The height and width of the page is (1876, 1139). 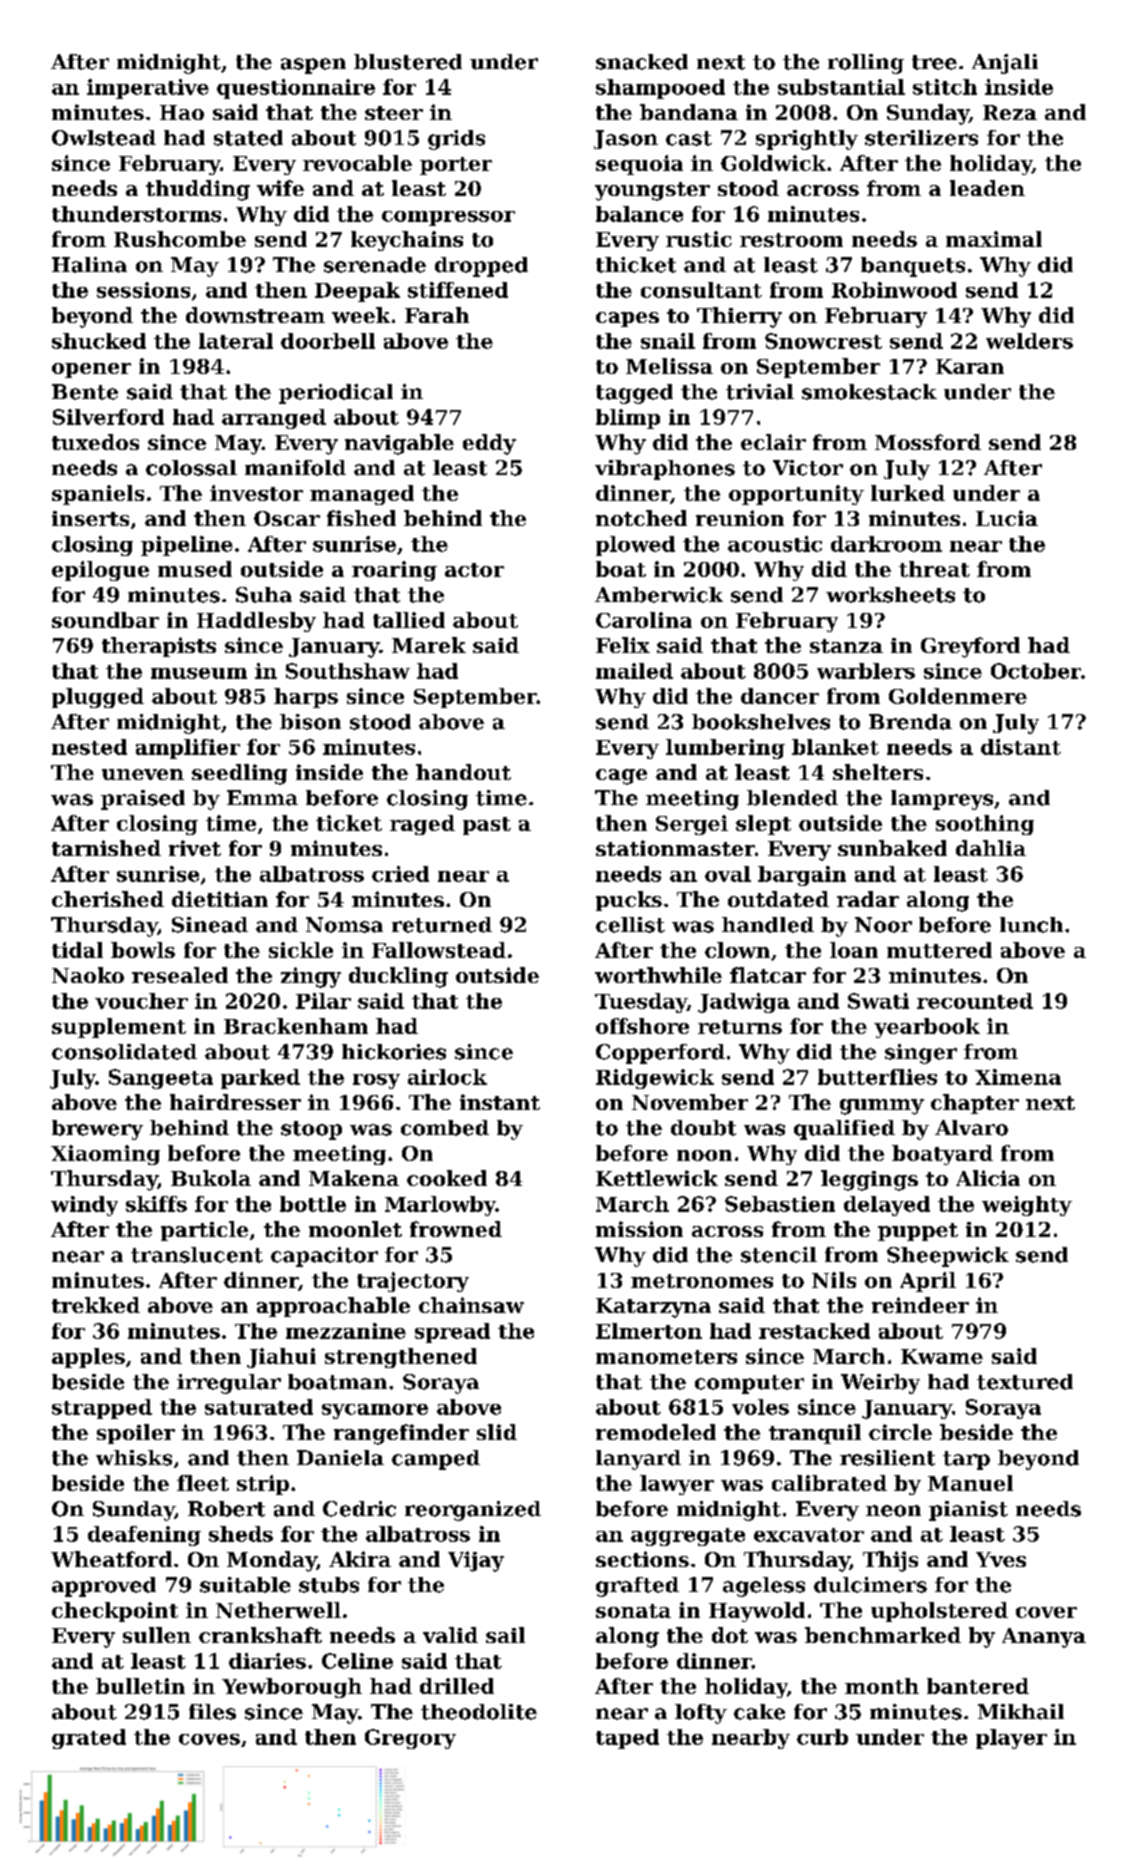 What do you see at coordinates (642, 62) in the page?
I see `snacked` at bounding box center [642, 62].
